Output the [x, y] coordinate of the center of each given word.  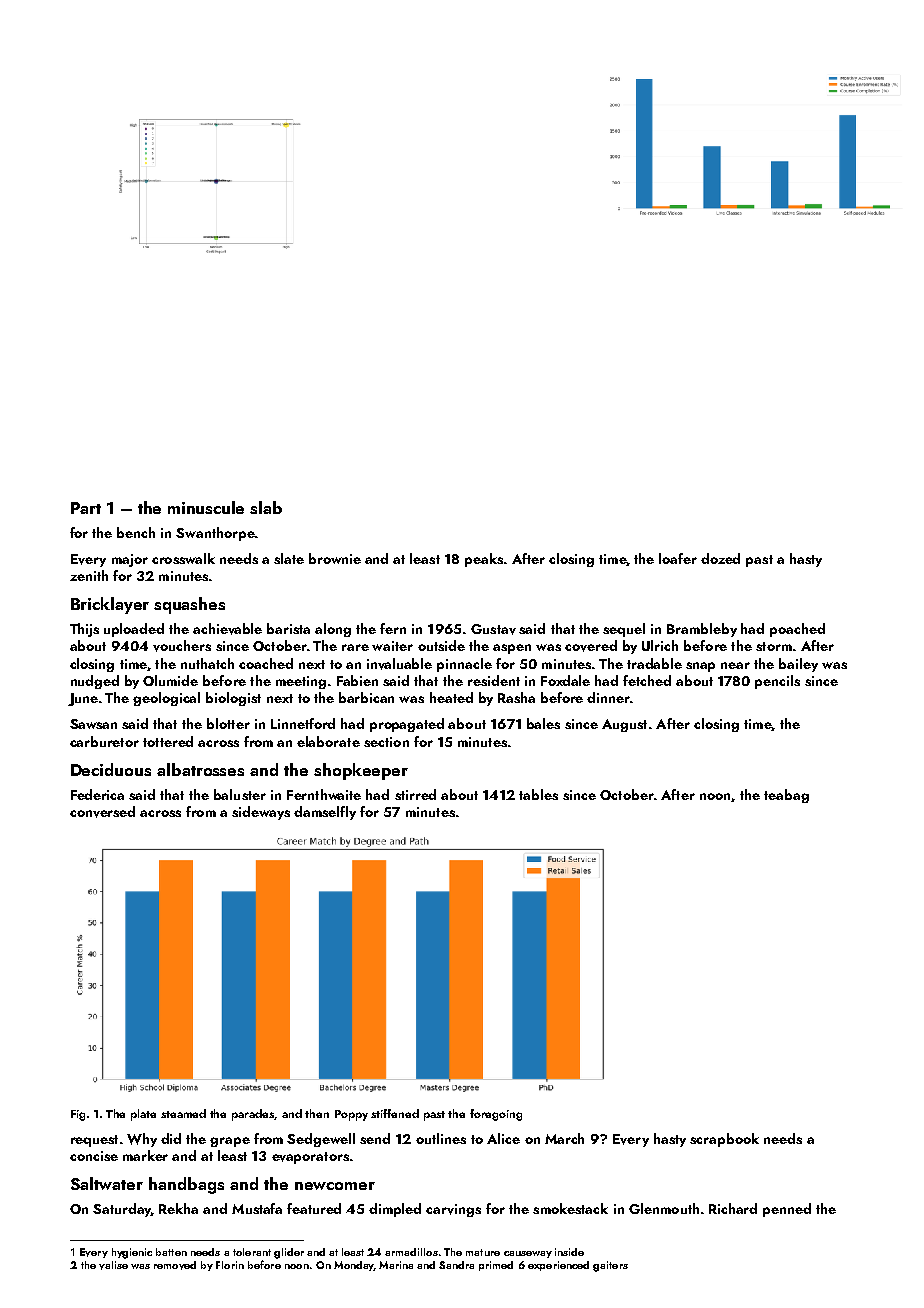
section [386, 742]
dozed [720, 558]
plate [143, 1115]
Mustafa [257, 1208]
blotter [228, 723]
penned [787, 1210]
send [375, 1138]
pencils [777, 682]
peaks [484, 560]
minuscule [206, 507]
